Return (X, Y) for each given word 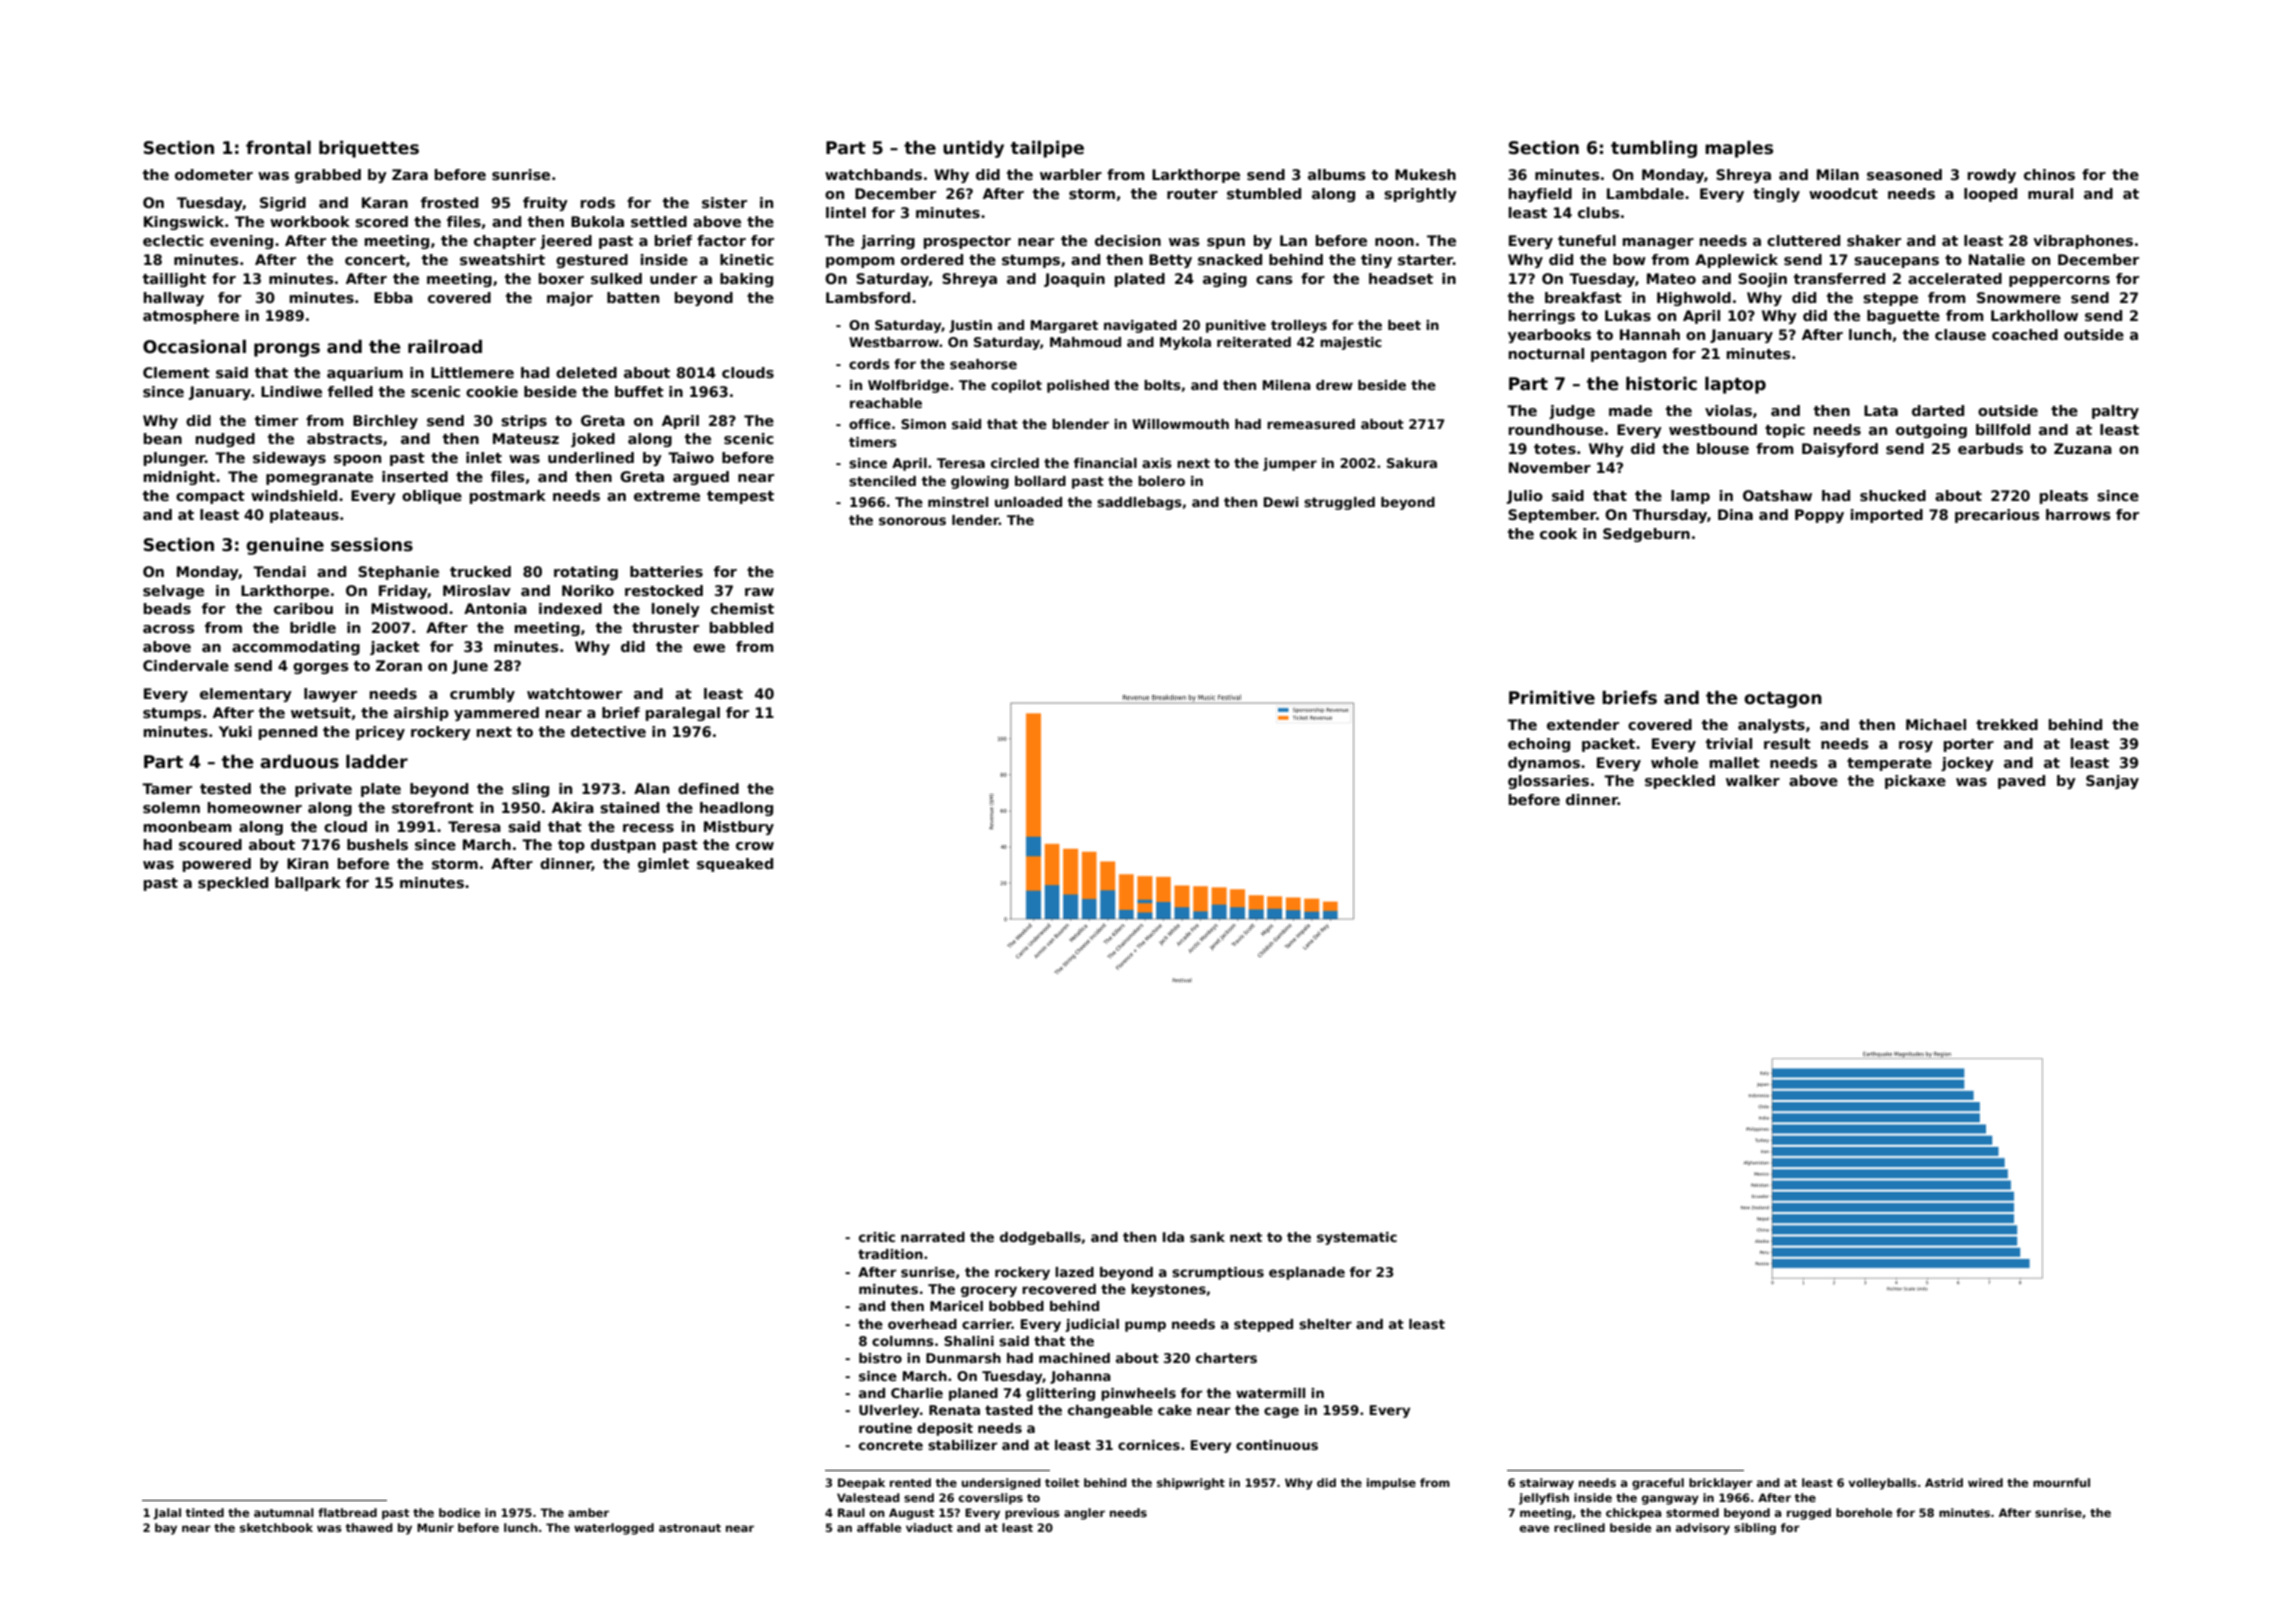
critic (877, 1237)
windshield (294, 495)
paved (2021, 782)
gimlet (663, 865)
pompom (860, 262)
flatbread (347, 1512)
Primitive (1552, 698)
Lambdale (1645, 193)
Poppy (1819, 516)
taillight (174, 280)
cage (1281, 1412)
